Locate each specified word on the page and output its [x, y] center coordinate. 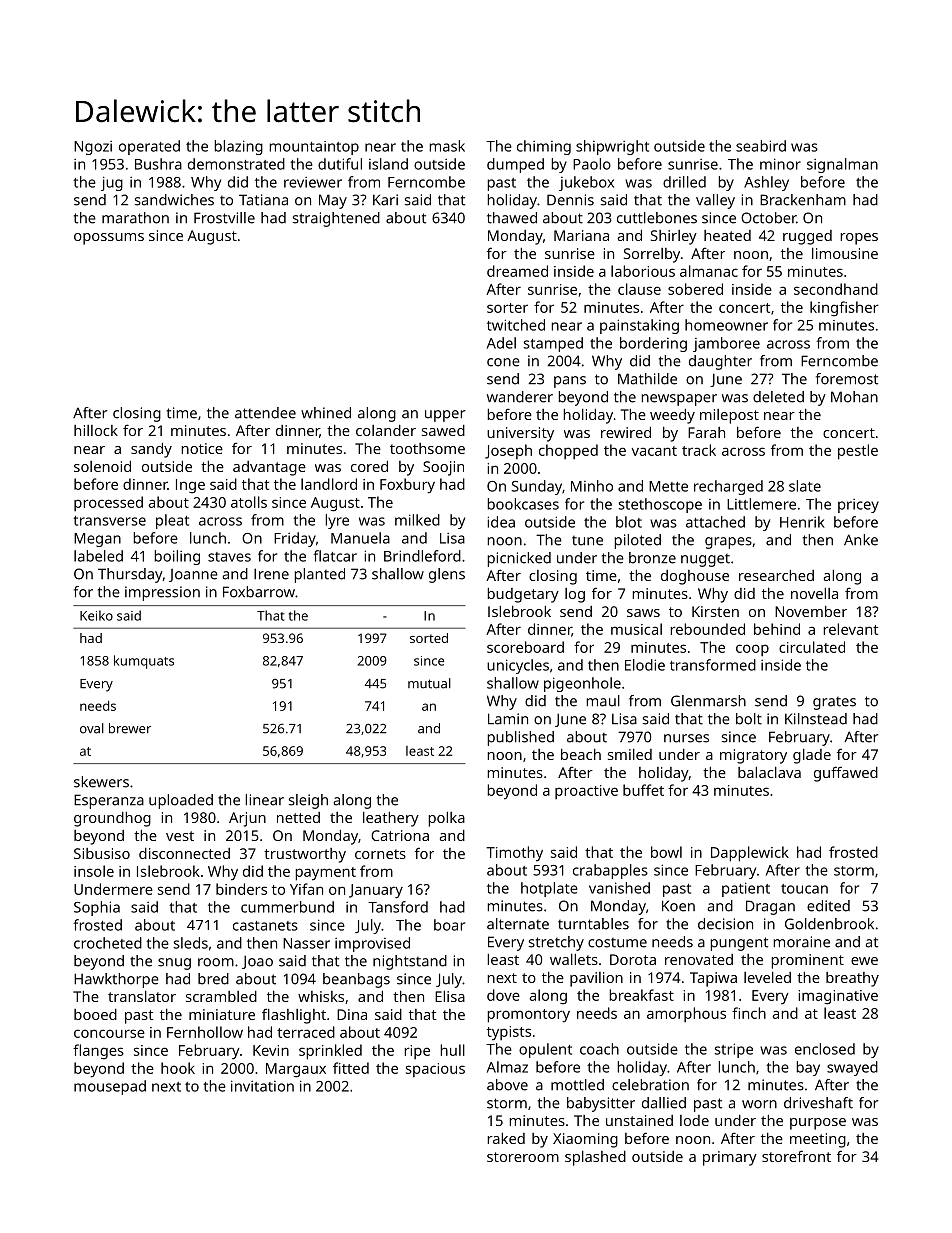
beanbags [356, 980]
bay [808, 1068]
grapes [728, 543]
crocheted [108, 943]
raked [506, 1138]
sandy [151, 450]
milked [417, 520]
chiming [544, 147]
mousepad [110, 1087]
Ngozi [93, 148]
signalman [842, 165]
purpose [818, 1124]
